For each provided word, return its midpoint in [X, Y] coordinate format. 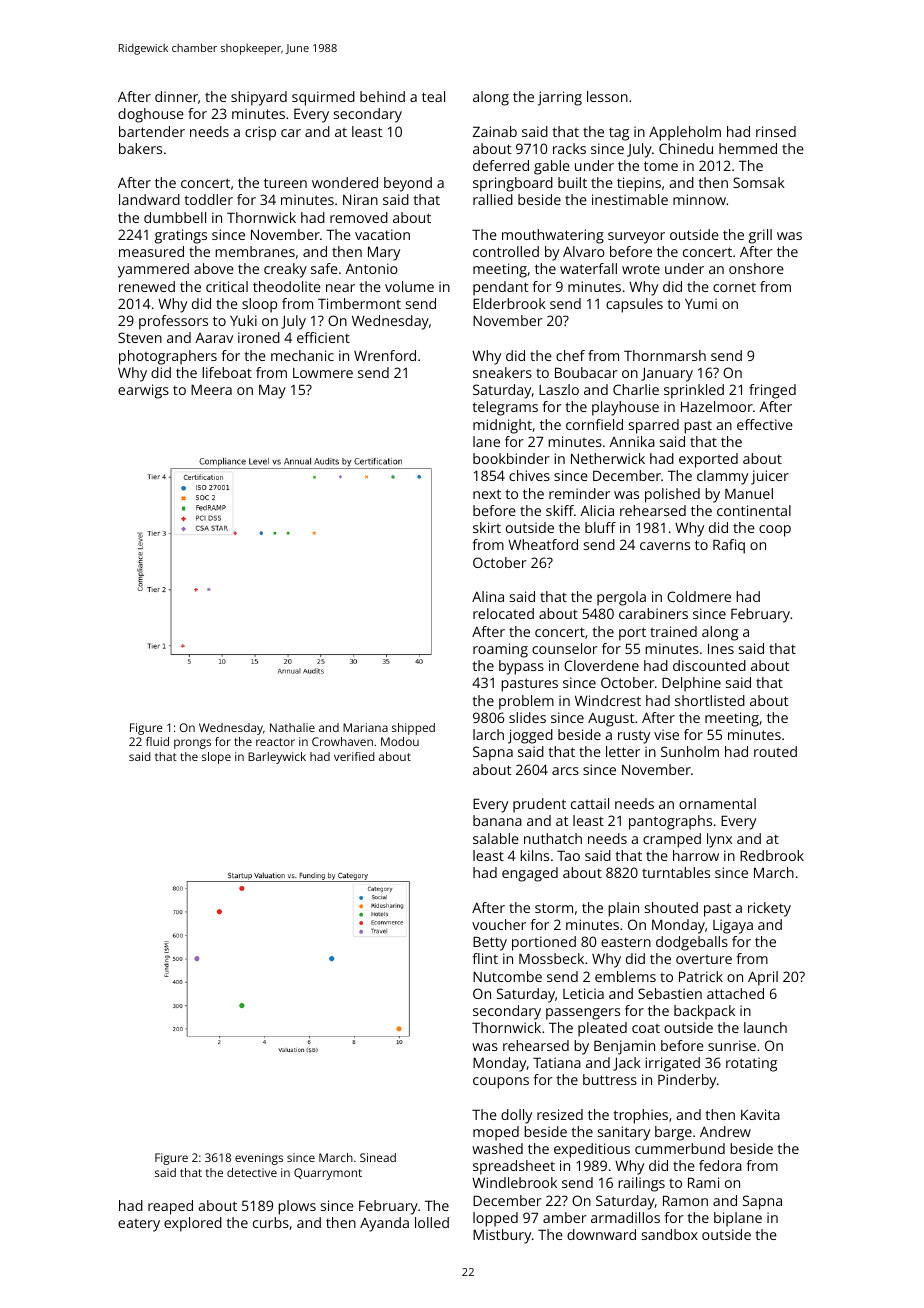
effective [765, 424]
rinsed [776, 131]
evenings [259, 1159]
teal [433, 96]
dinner [176, 96]
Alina [488, 596]
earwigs [143, 391]
